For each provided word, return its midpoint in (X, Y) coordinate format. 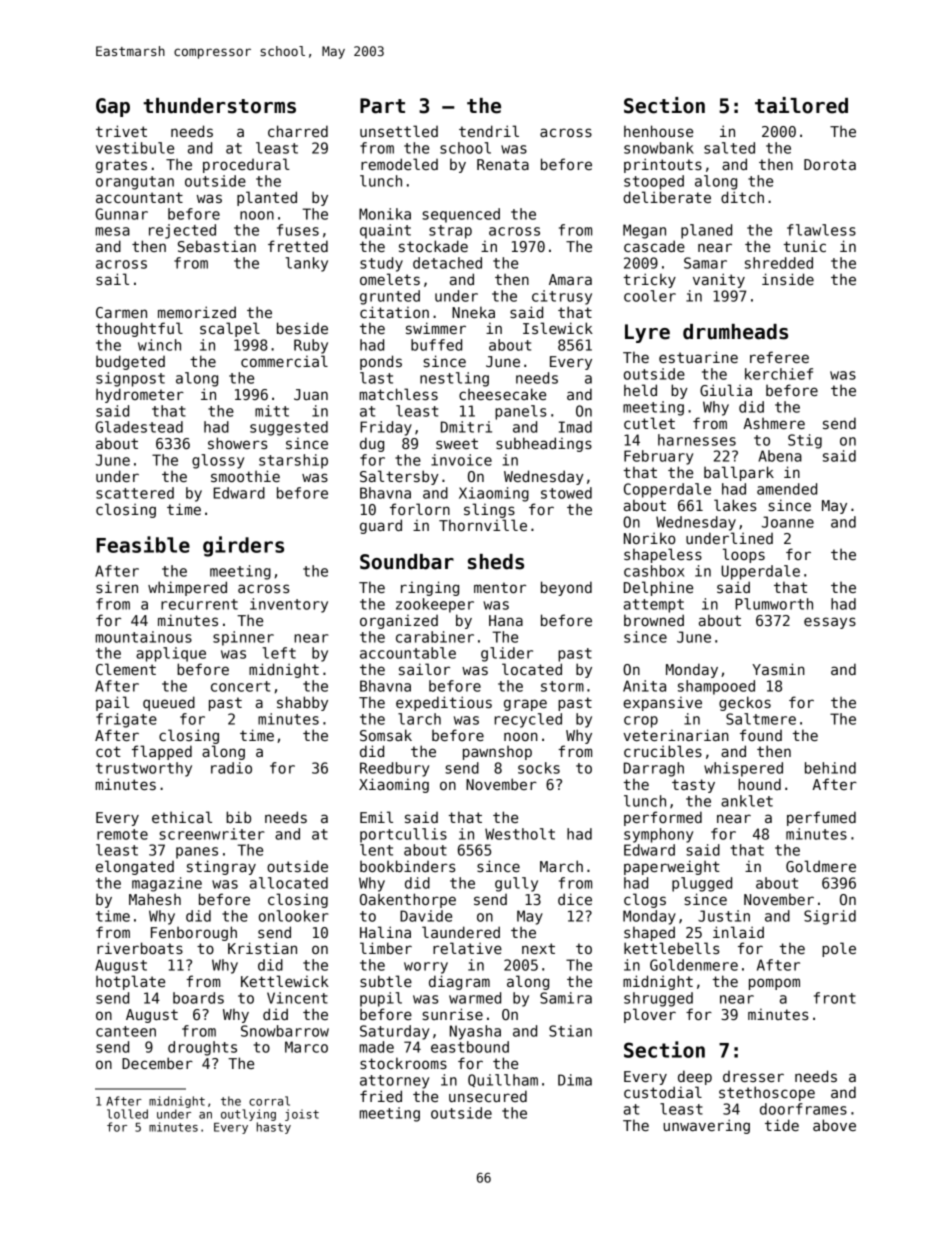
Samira (566, 998)
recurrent (199, 604)
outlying (248, 1115)
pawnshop (497, 753)
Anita (644, 686)
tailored (801, 105)
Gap (113, 107)
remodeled (399, 164)
